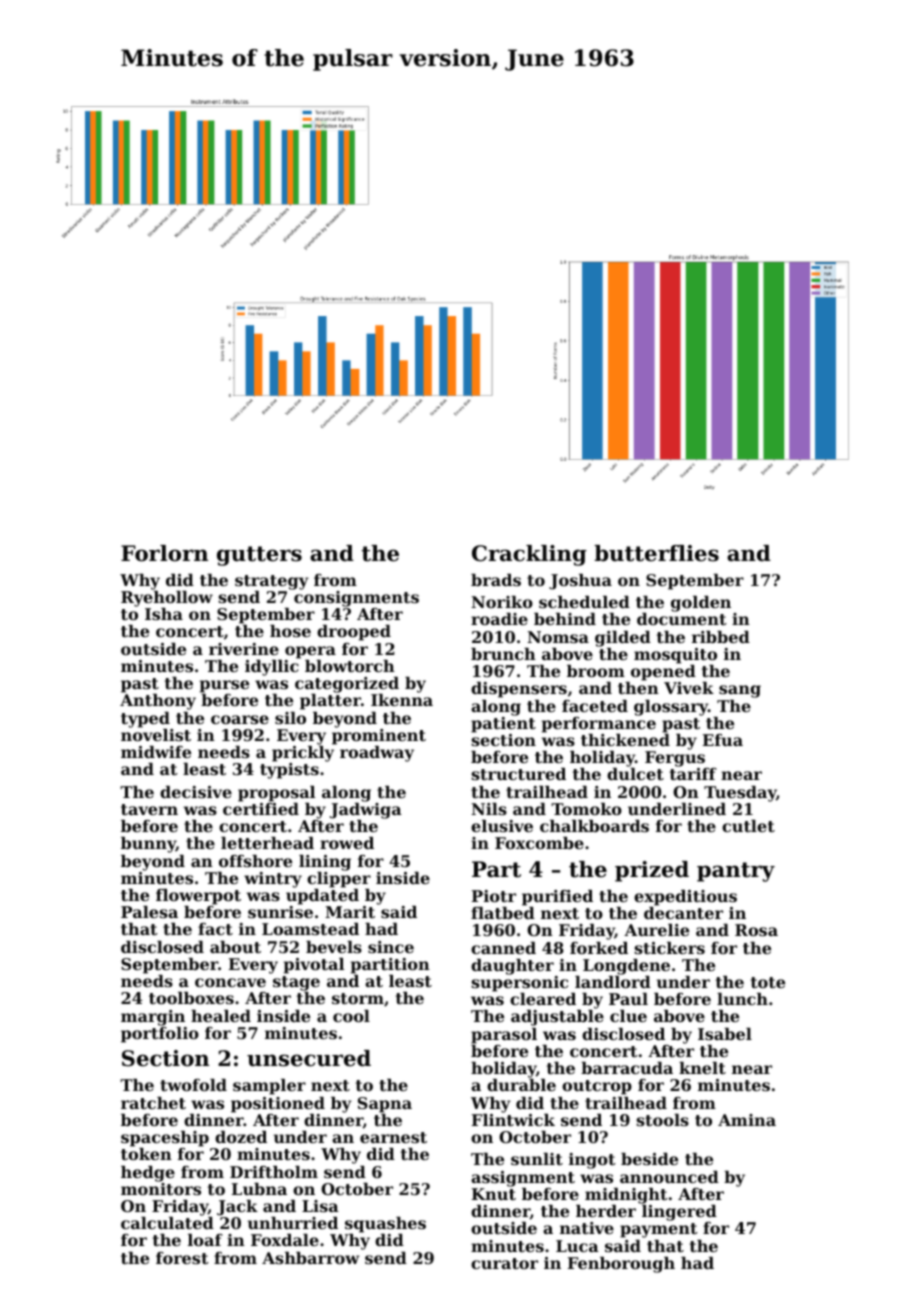 This screenshot has height=1316, width=908. What do you see at coordinates (652, 871) in the screenshot?
I see `prized` at bounding box center [652, 871].
